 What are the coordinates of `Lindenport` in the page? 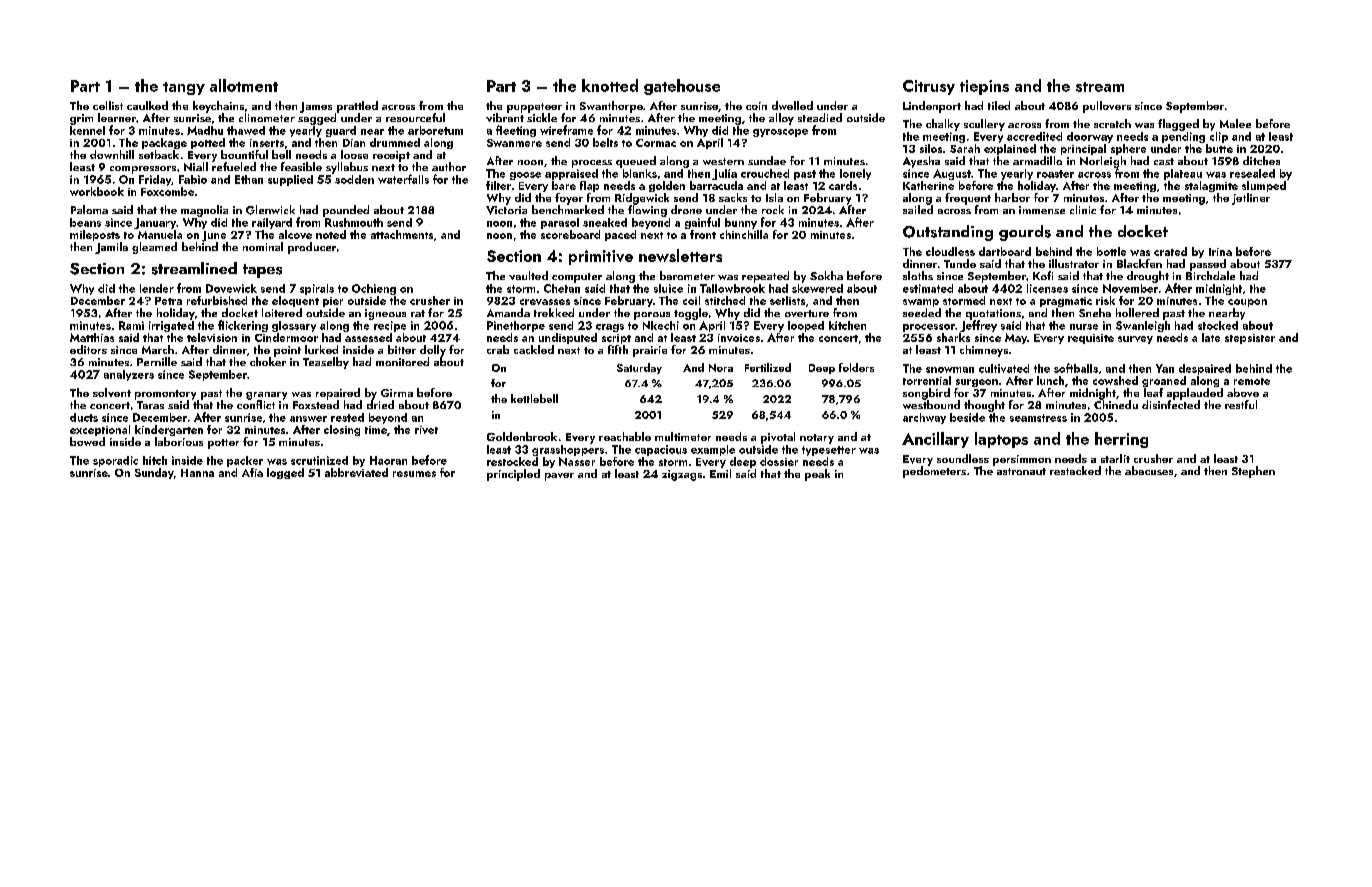 It's located at (932, 107).
